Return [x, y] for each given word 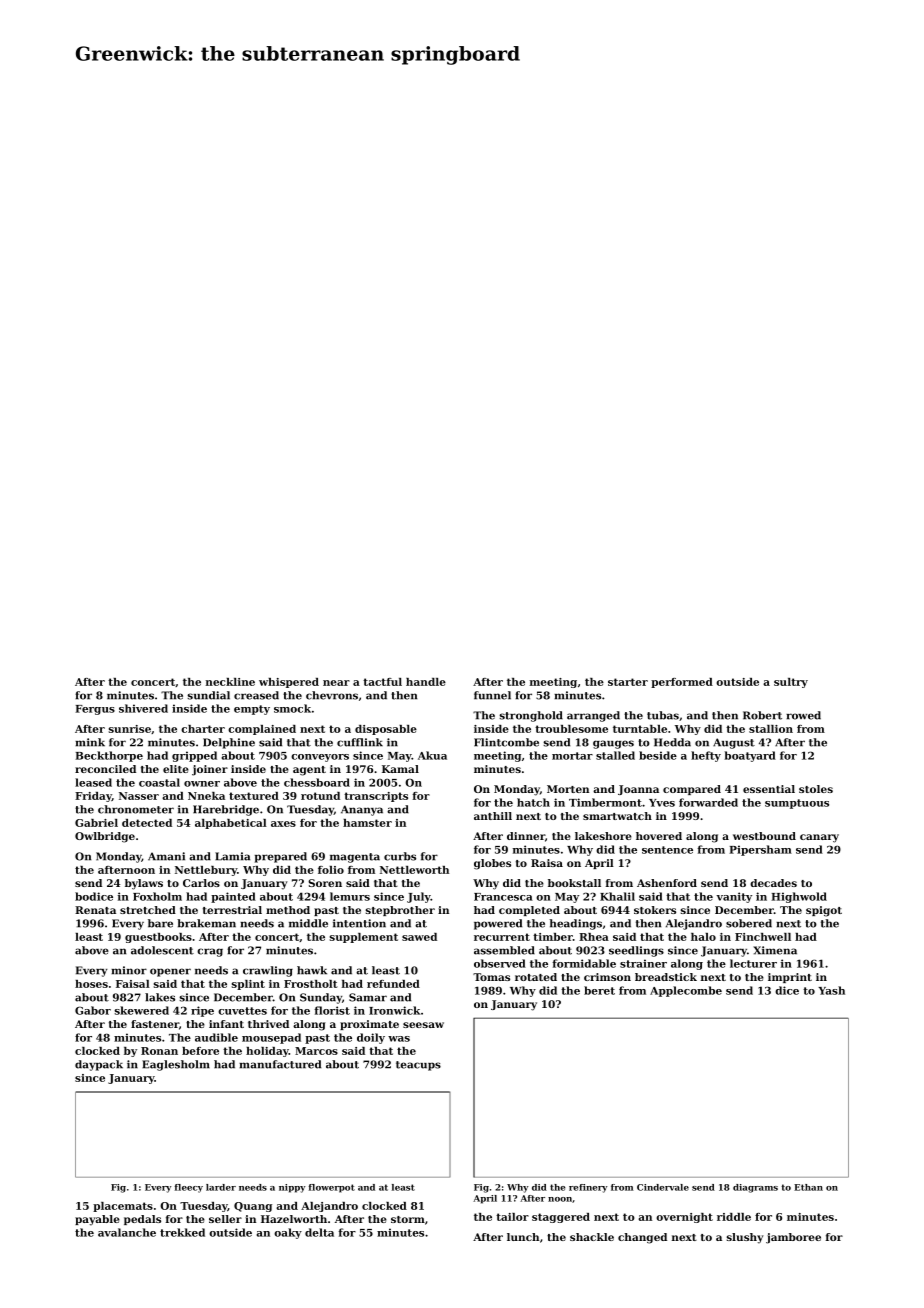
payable [97, 1220]
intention [359, 923]
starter [628, 682]
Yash [831, 990]
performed [682, 683]
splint [248, 985]
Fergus [95, 710]
